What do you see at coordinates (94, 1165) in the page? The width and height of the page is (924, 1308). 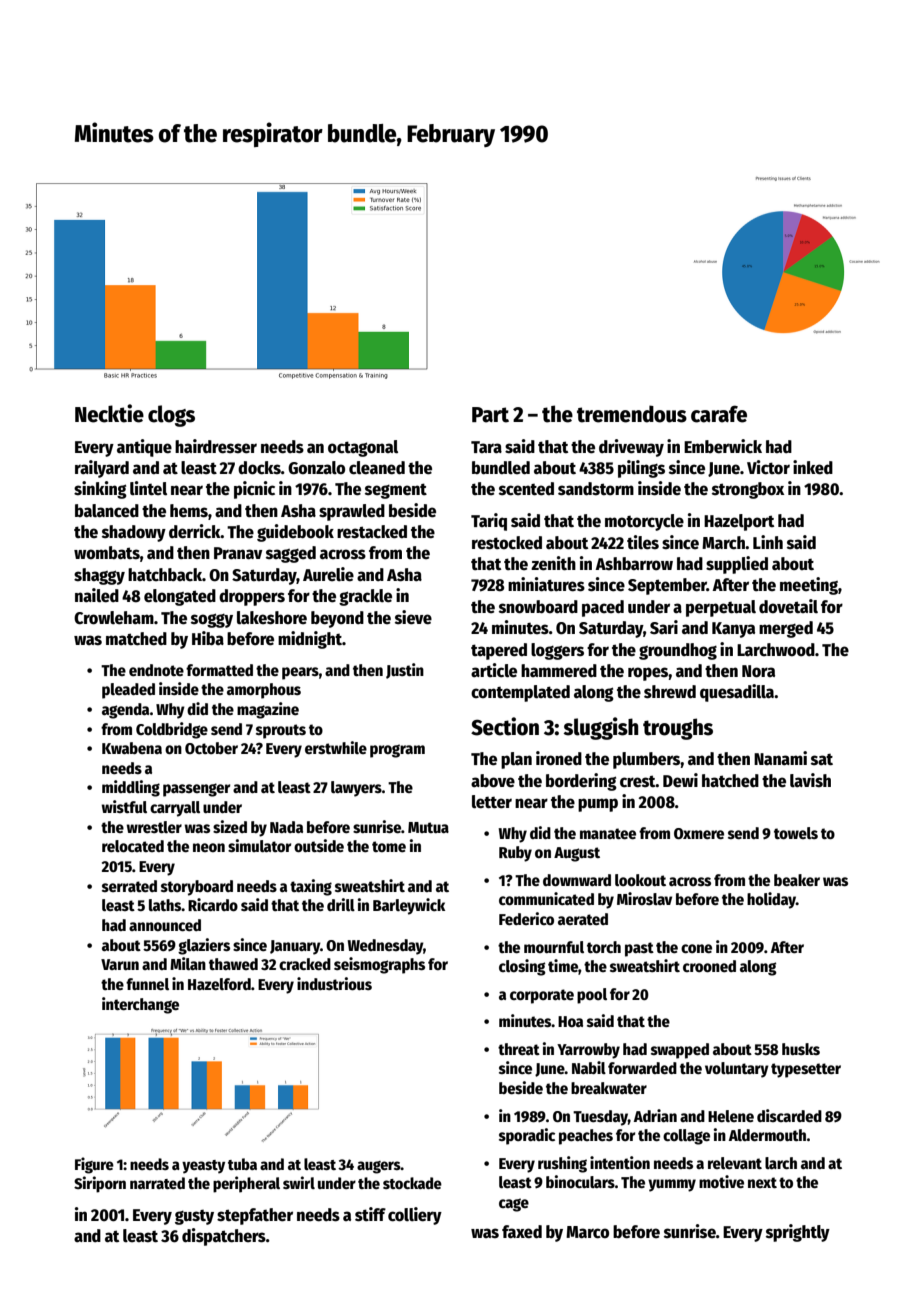 I see `Figure` at bounding box center [94, 1165].
